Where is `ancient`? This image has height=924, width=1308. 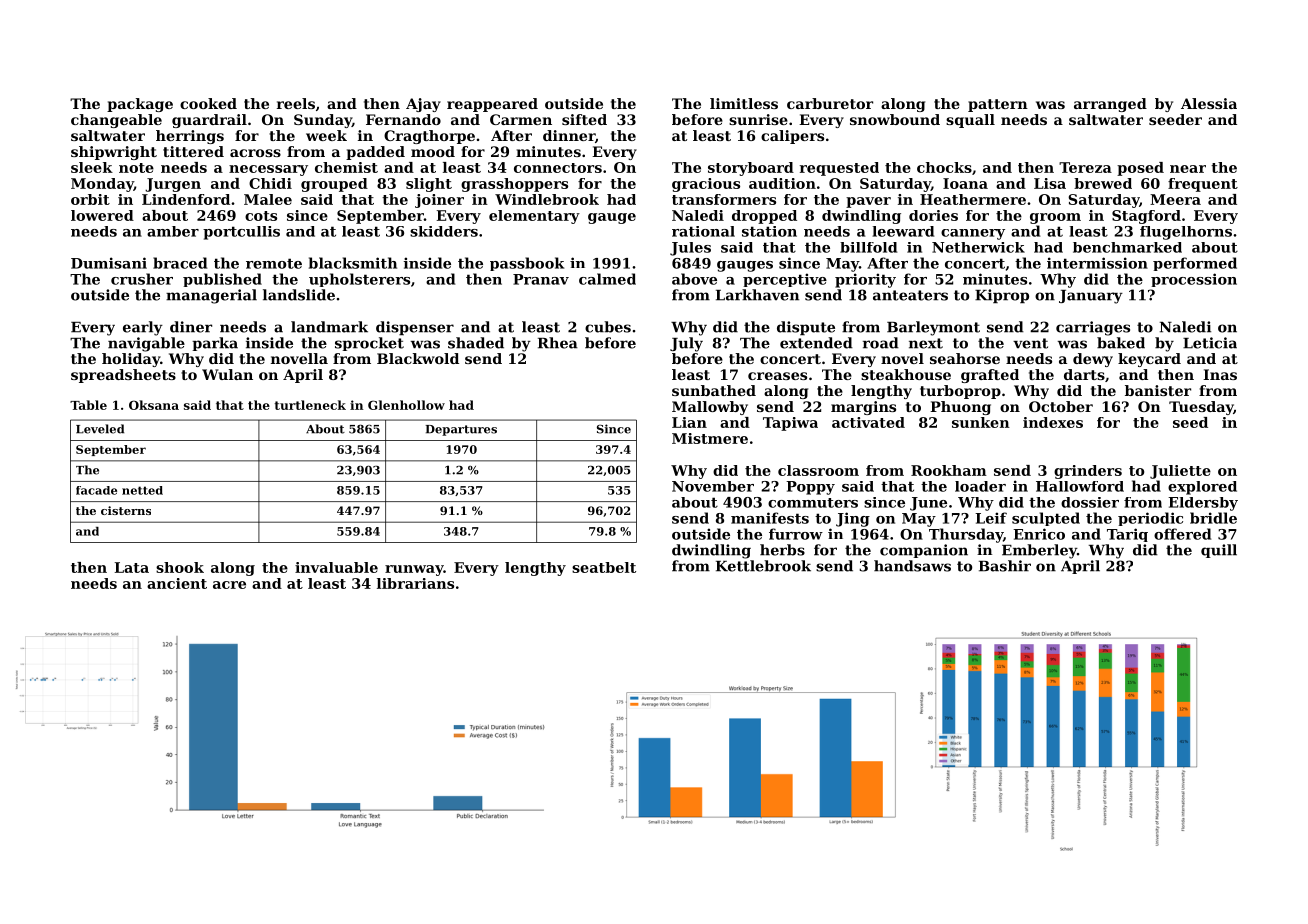 ancient is located at coordinates (177, 583).
